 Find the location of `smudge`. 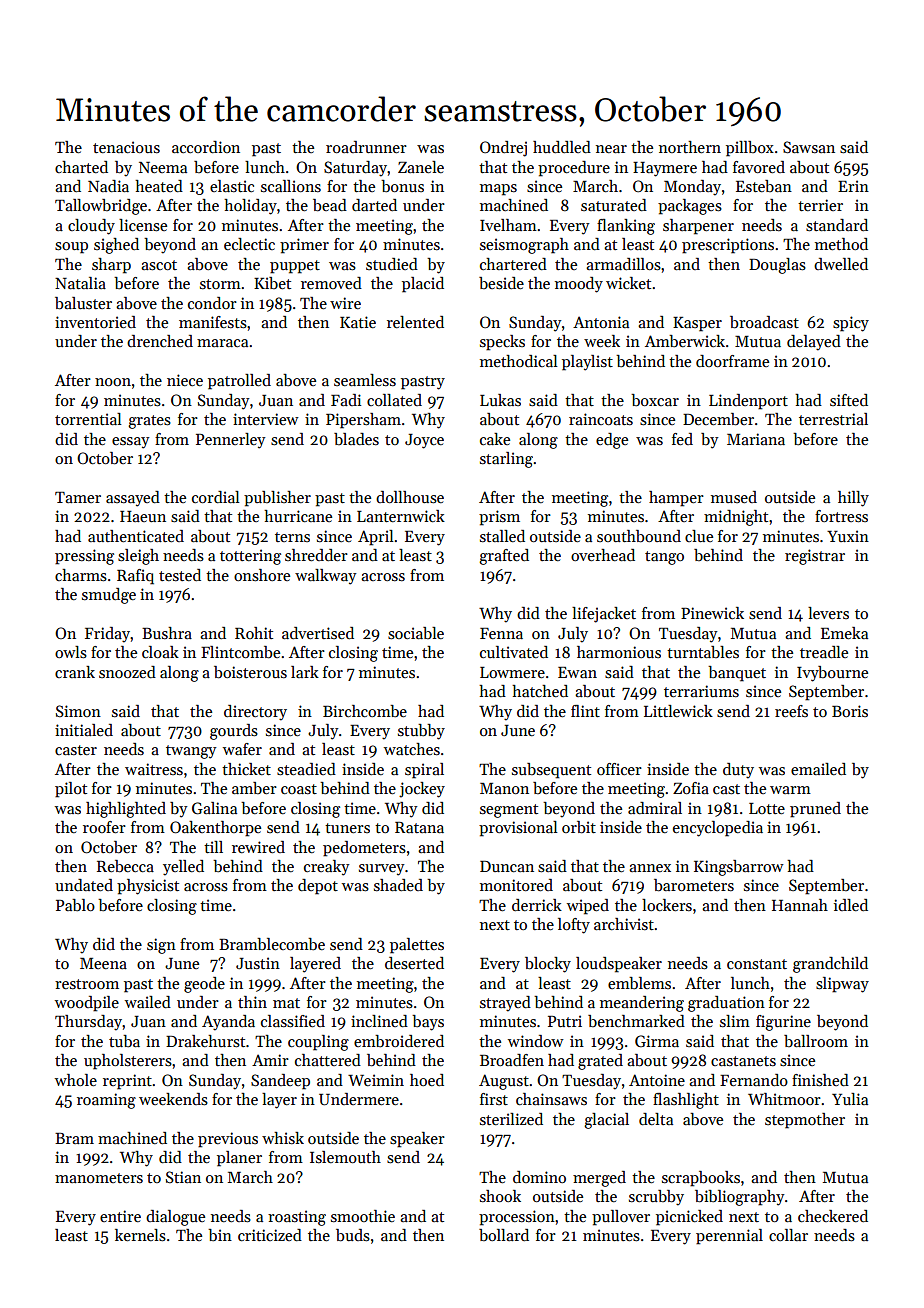

smudge is located at coordinates (109, 596).
